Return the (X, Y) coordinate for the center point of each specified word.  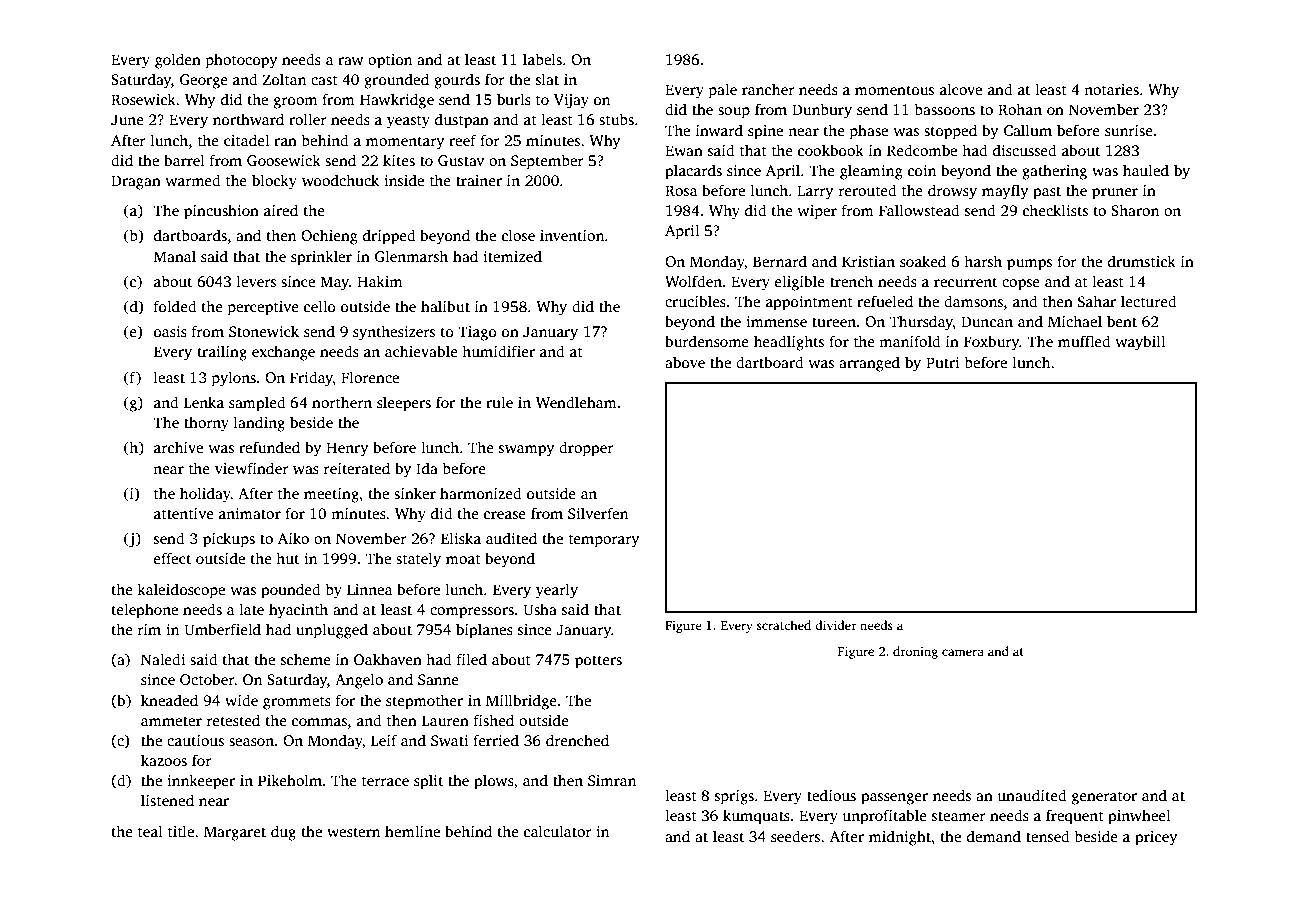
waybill (1140, 343)
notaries (1111, 90)
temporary (604, 541)
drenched (577, 740)
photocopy (241, 61)
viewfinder (252, 468)
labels (542, 59)
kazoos (164, 760)
